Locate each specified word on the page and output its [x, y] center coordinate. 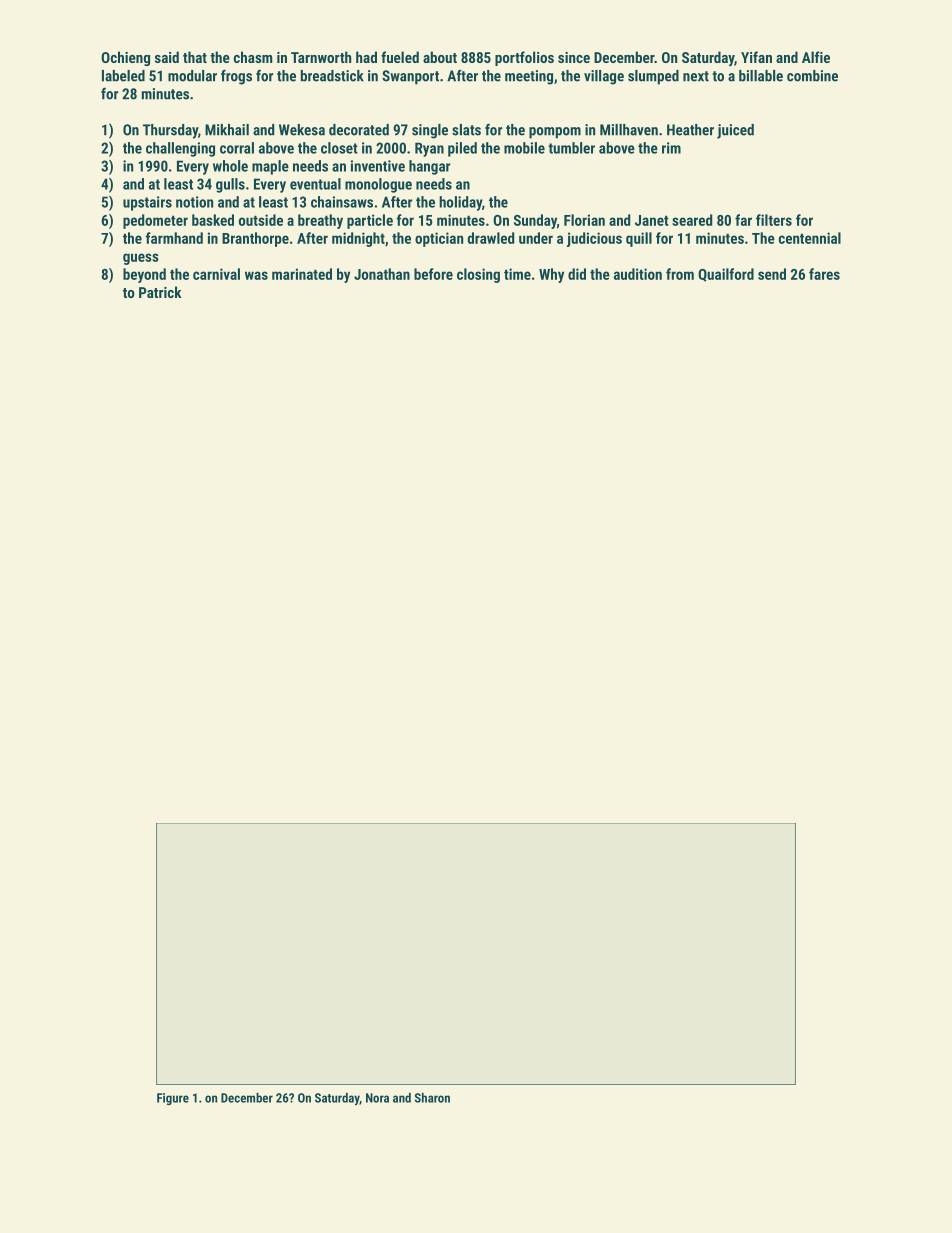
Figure [173, 1099]
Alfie [816, 57]
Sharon [432, 1098]
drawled [491, 238]
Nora [377, 1098]
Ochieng [125, 58]
